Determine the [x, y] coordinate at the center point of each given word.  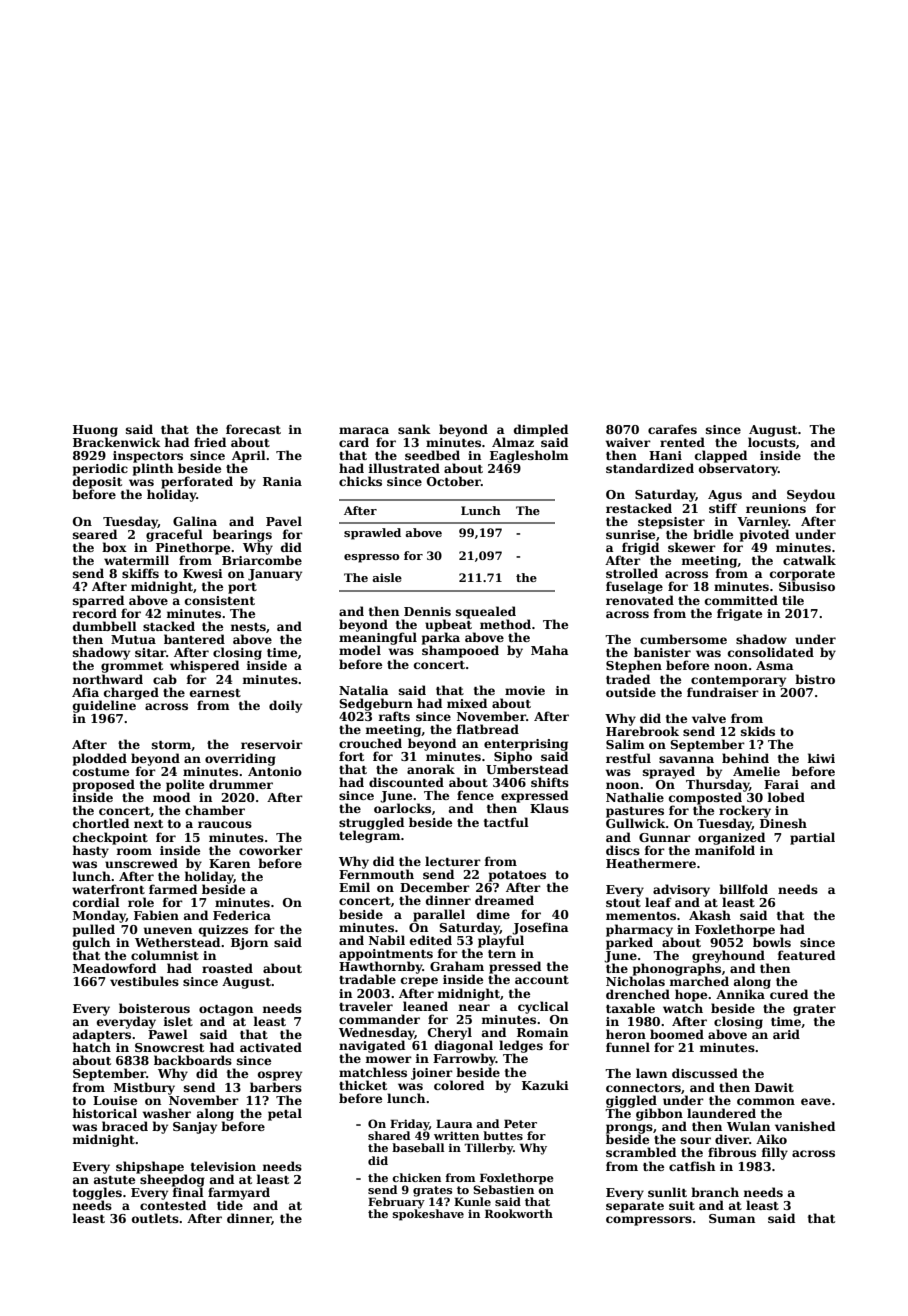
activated [271, 1047]
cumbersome [683, 639]
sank [414, 429]
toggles [97, 1193]
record [95, 613]
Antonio [275, 771]
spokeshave [428, 1215]
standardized [650, 468]
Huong [95, 431]
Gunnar [665, 837]
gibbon [659, 1114]
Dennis [427, 611]
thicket [363, 1085]
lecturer [453, 861]
